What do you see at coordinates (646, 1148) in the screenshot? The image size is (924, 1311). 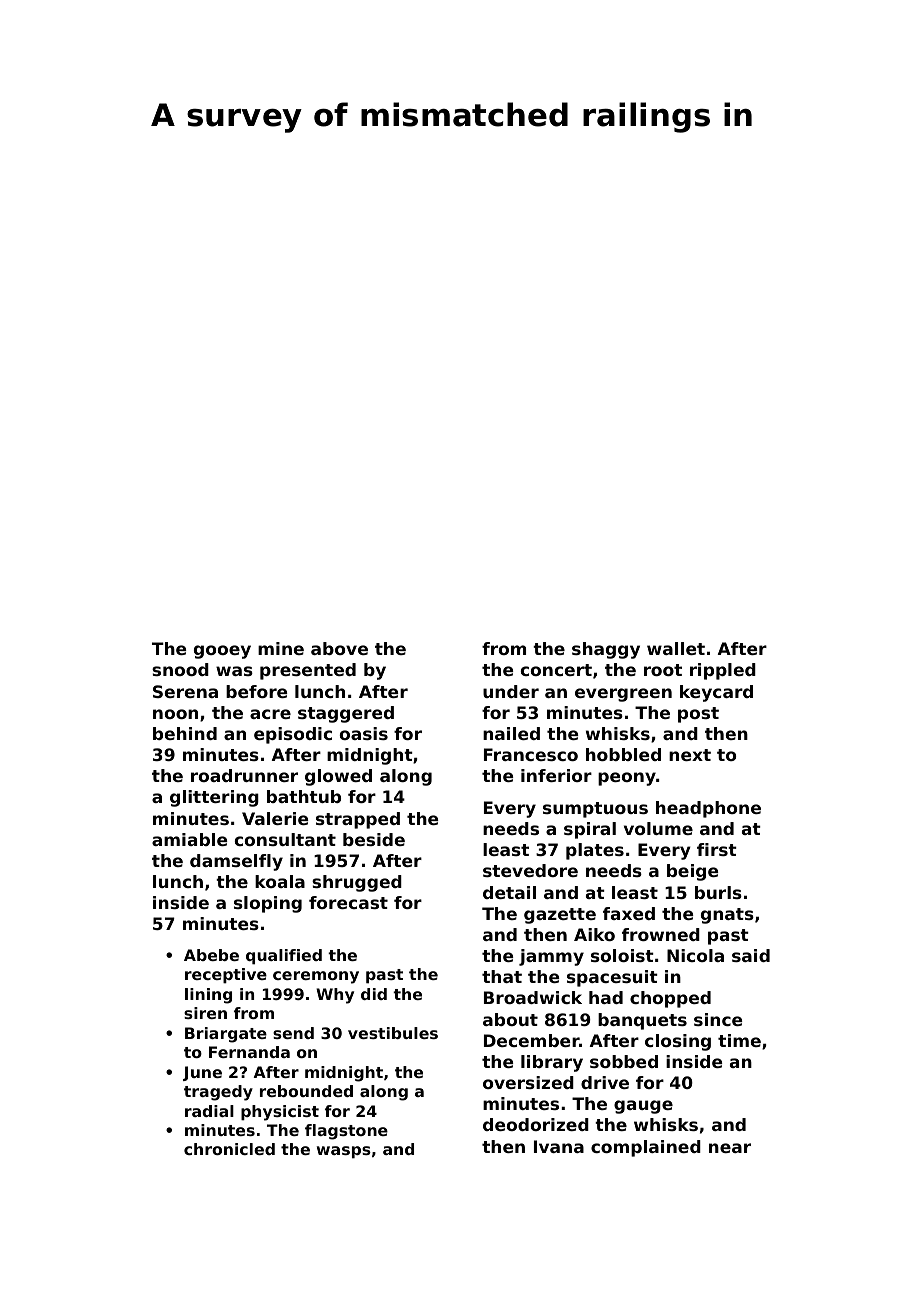 I see `complained` at bounding box center [646, 1148].
